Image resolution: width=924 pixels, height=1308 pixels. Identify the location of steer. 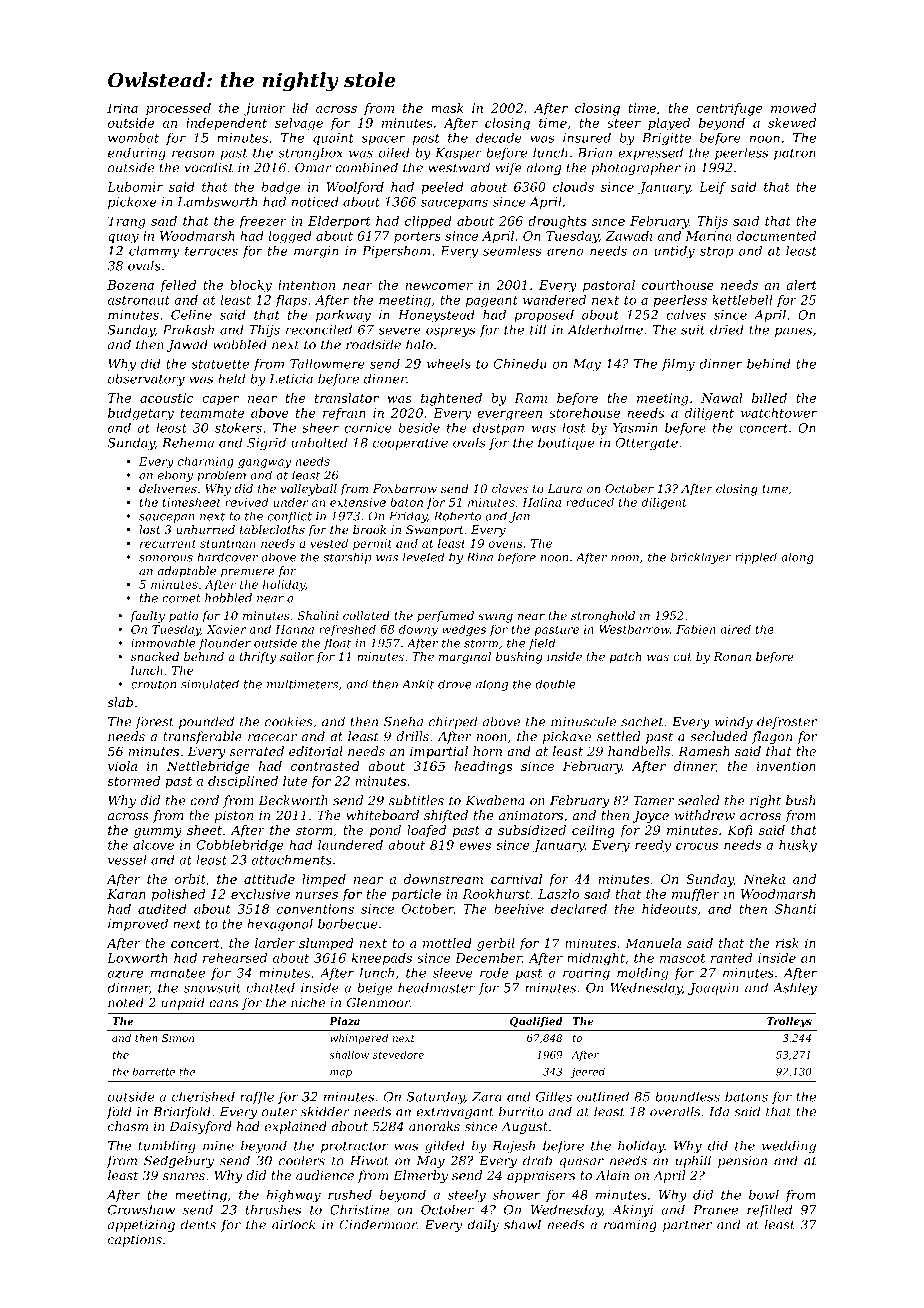
(624, 123).
